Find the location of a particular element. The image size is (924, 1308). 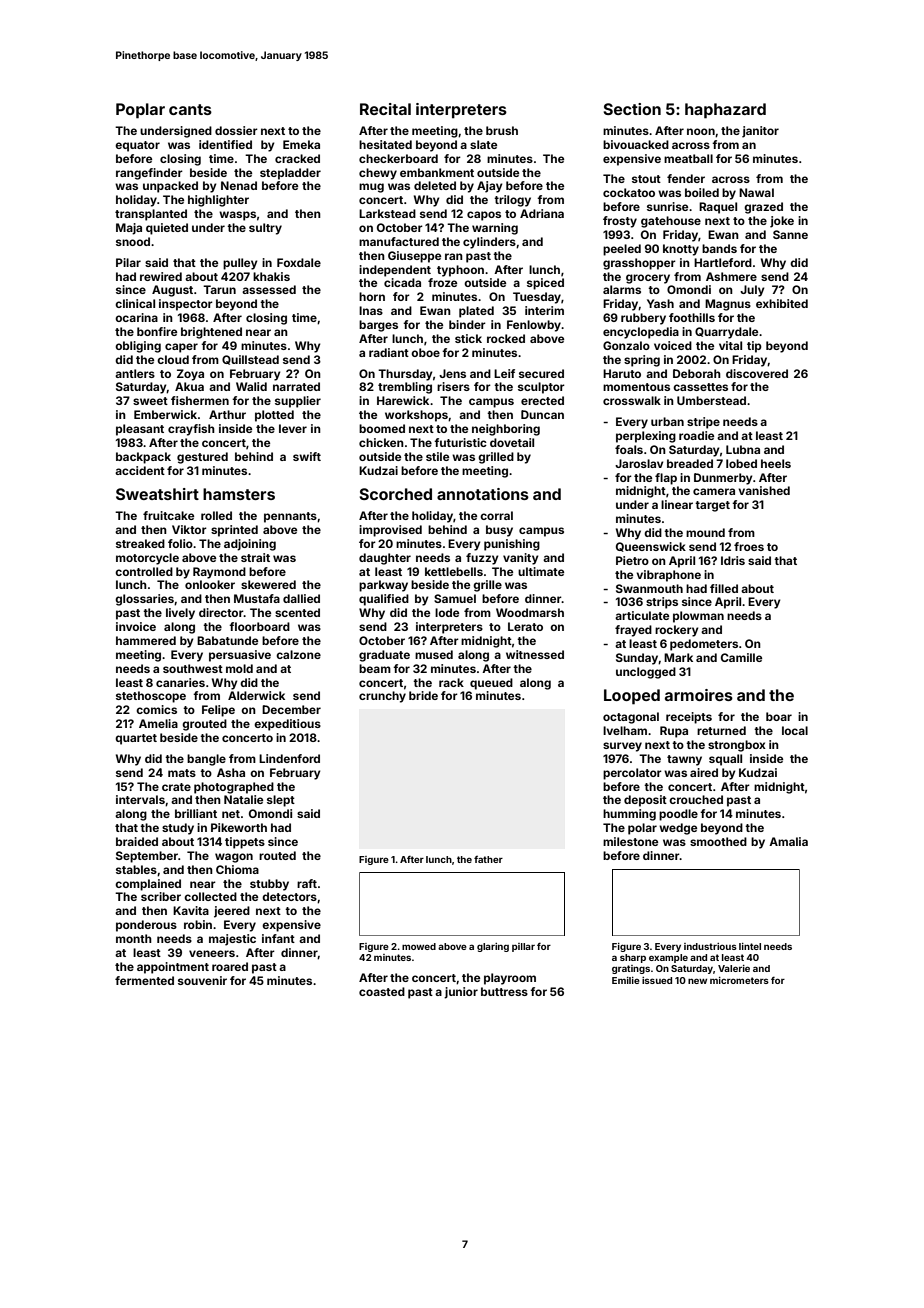

issued is located at coordinates (657, 980).
